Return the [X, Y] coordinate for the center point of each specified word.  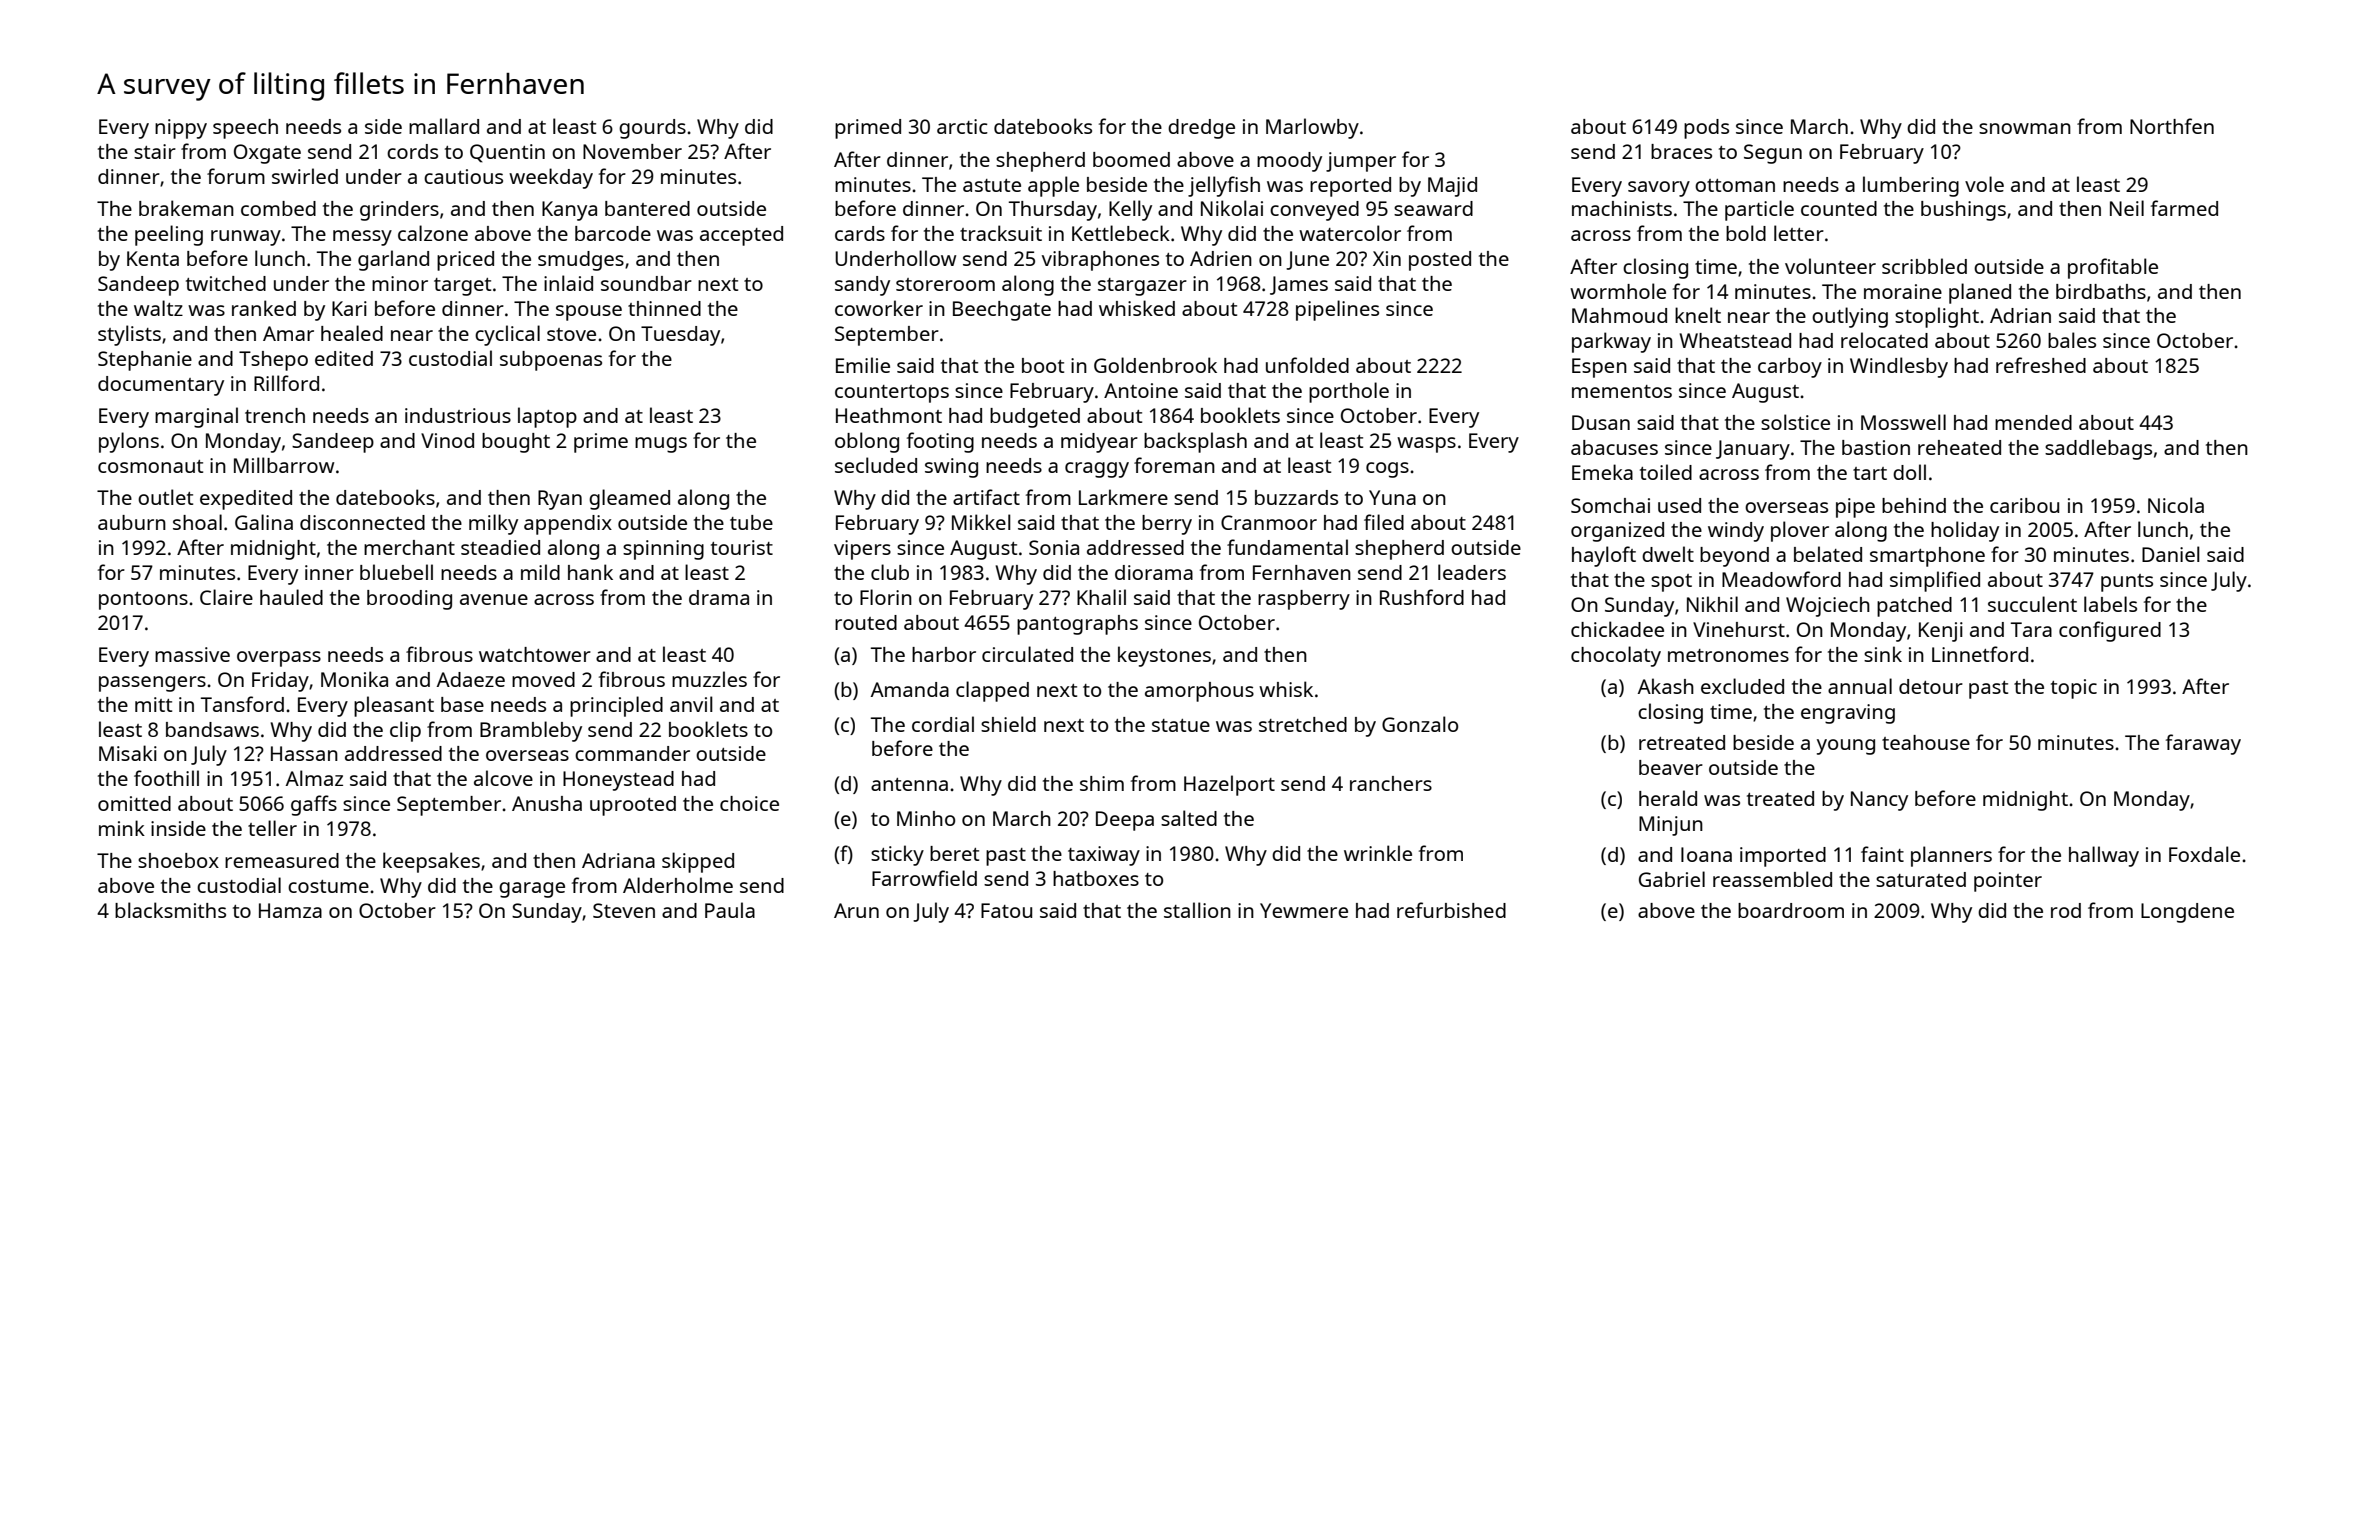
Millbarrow [284, 465]
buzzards [1296, 497]
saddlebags [2098, 449]
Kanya [569, 211]
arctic [962, 126]
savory [1659, 189]
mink [122, 828]
